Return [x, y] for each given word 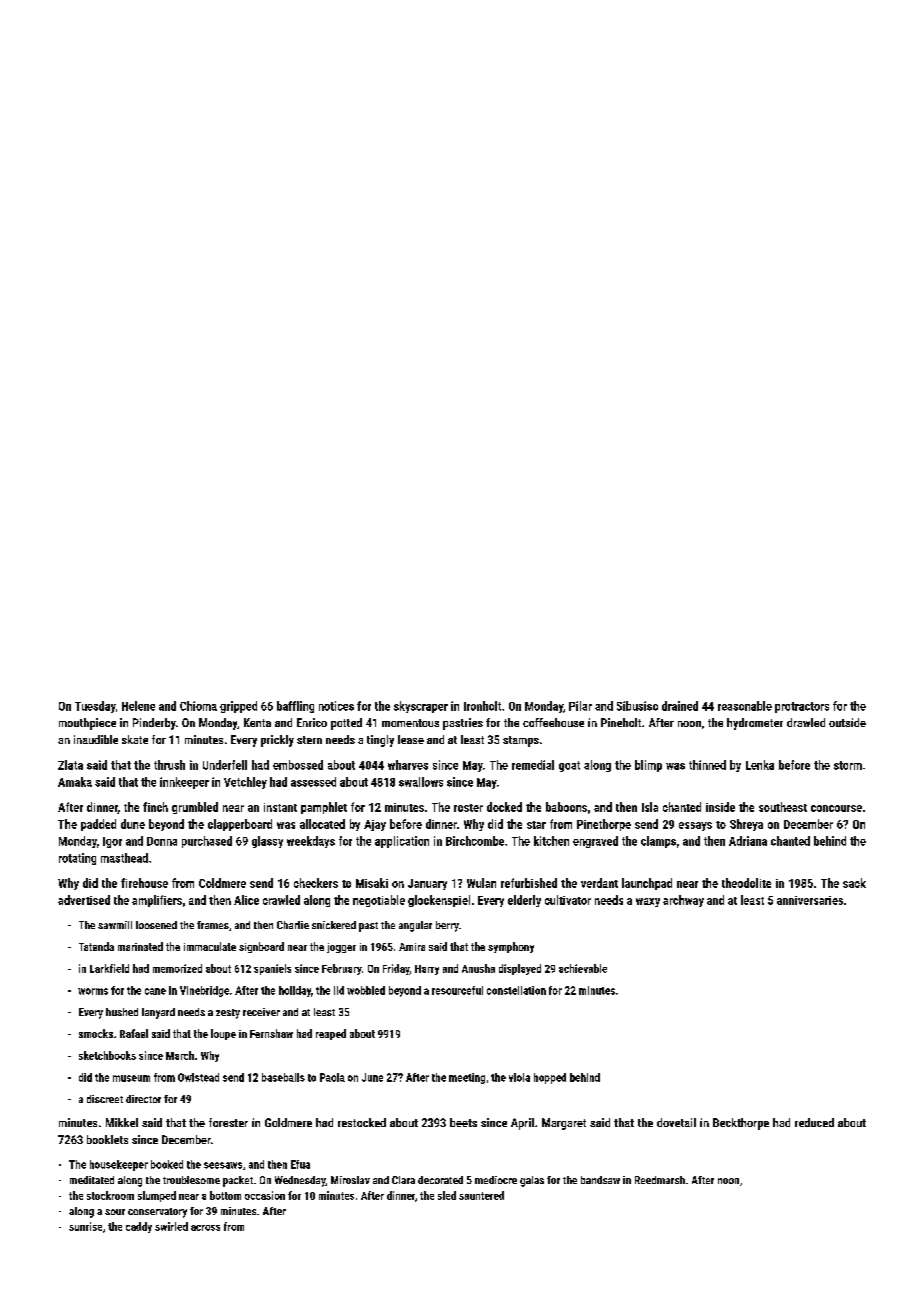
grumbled [195, 808]
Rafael [134, 1033]
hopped [550, 1078]
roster [468, 808]
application [402, 842]
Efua [300, 1164]
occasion [265, 1195]
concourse [836, 808]
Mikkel [122, 1122]
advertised [84, 900]
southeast [783, 807]
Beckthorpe [741, 1124]
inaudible [96, 739]
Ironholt [482, 706]
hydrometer [755, 724]
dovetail [676, 1122]
